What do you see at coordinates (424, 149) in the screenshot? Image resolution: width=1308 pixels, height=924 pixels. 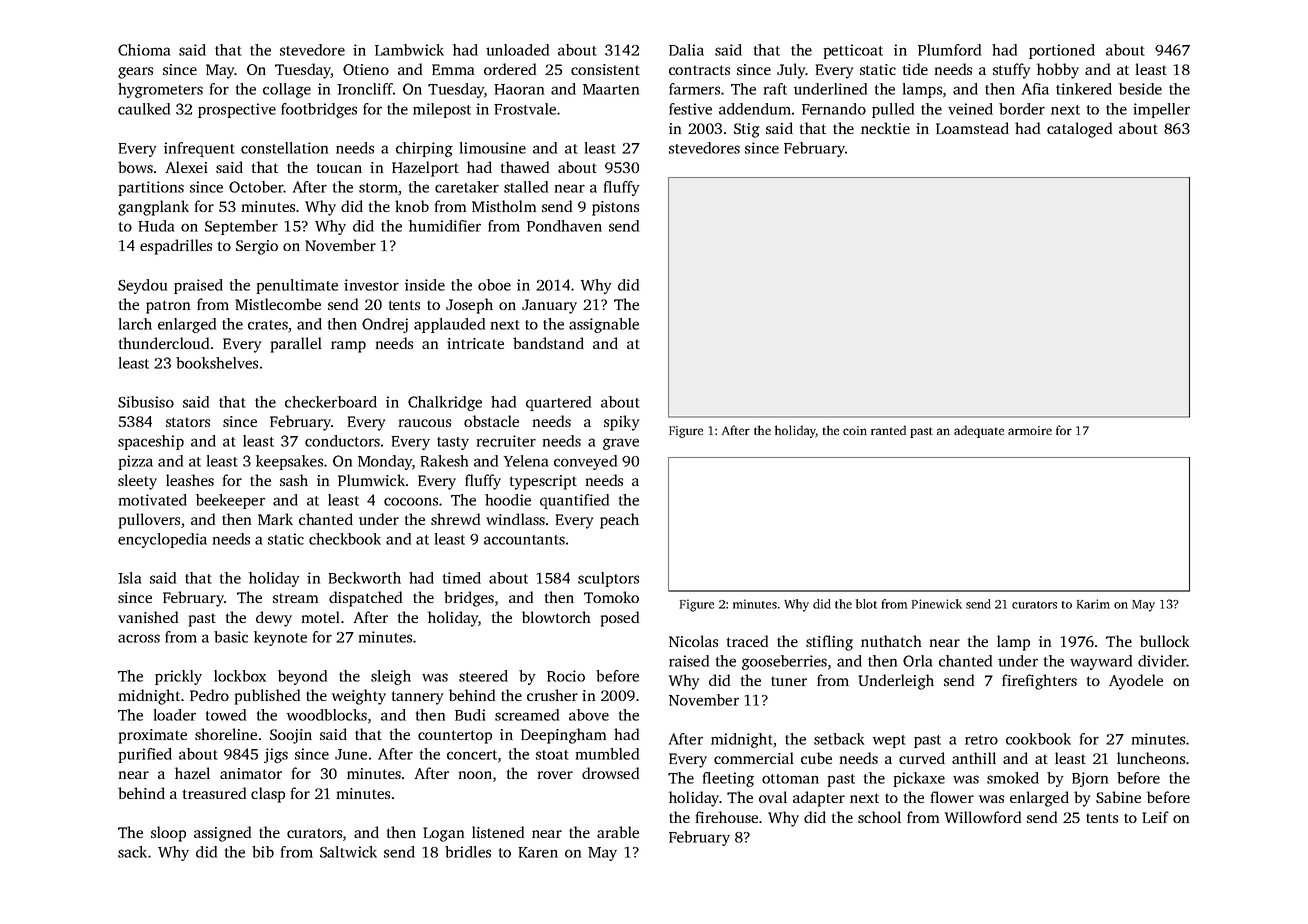 I see `chirping` at bounding box center [424, 149].
